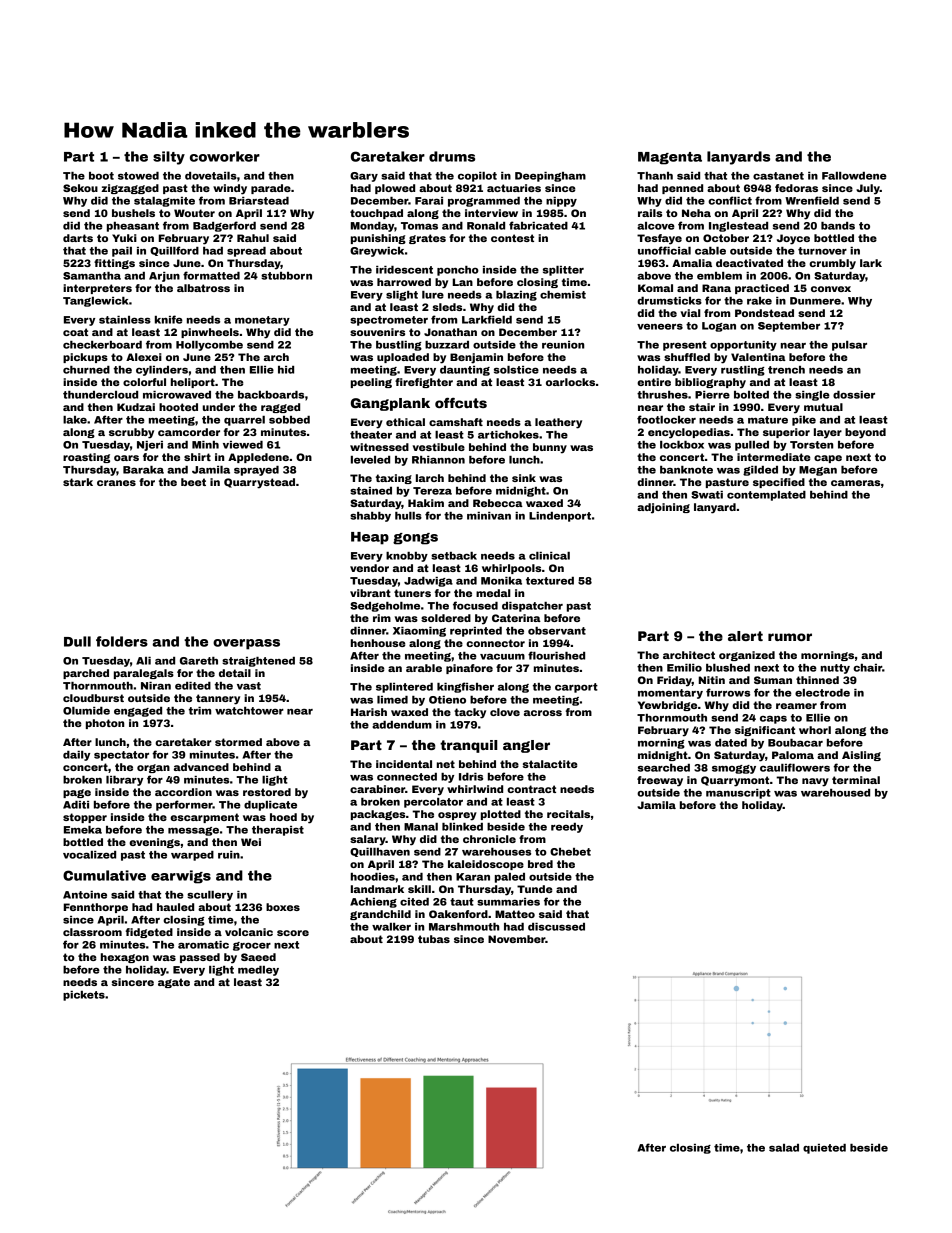  Describe the element at coordinates (563, 345) in the screenshot. I see `reunion` at that location.
